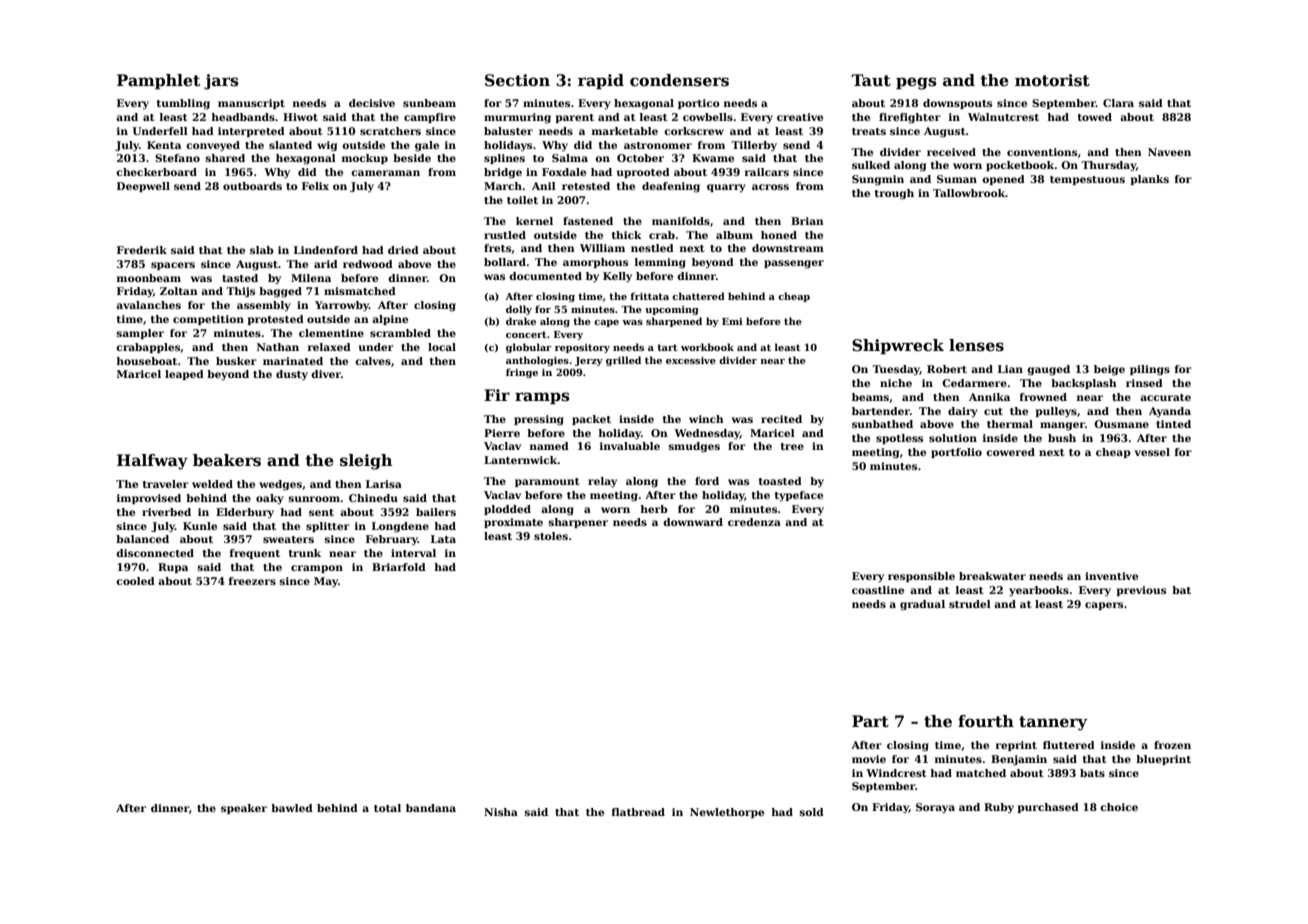 This screenshot has height=924, width=1308. Describe the element at coordinates (812, 812) in the screenshot. I see `sold` at that location.
